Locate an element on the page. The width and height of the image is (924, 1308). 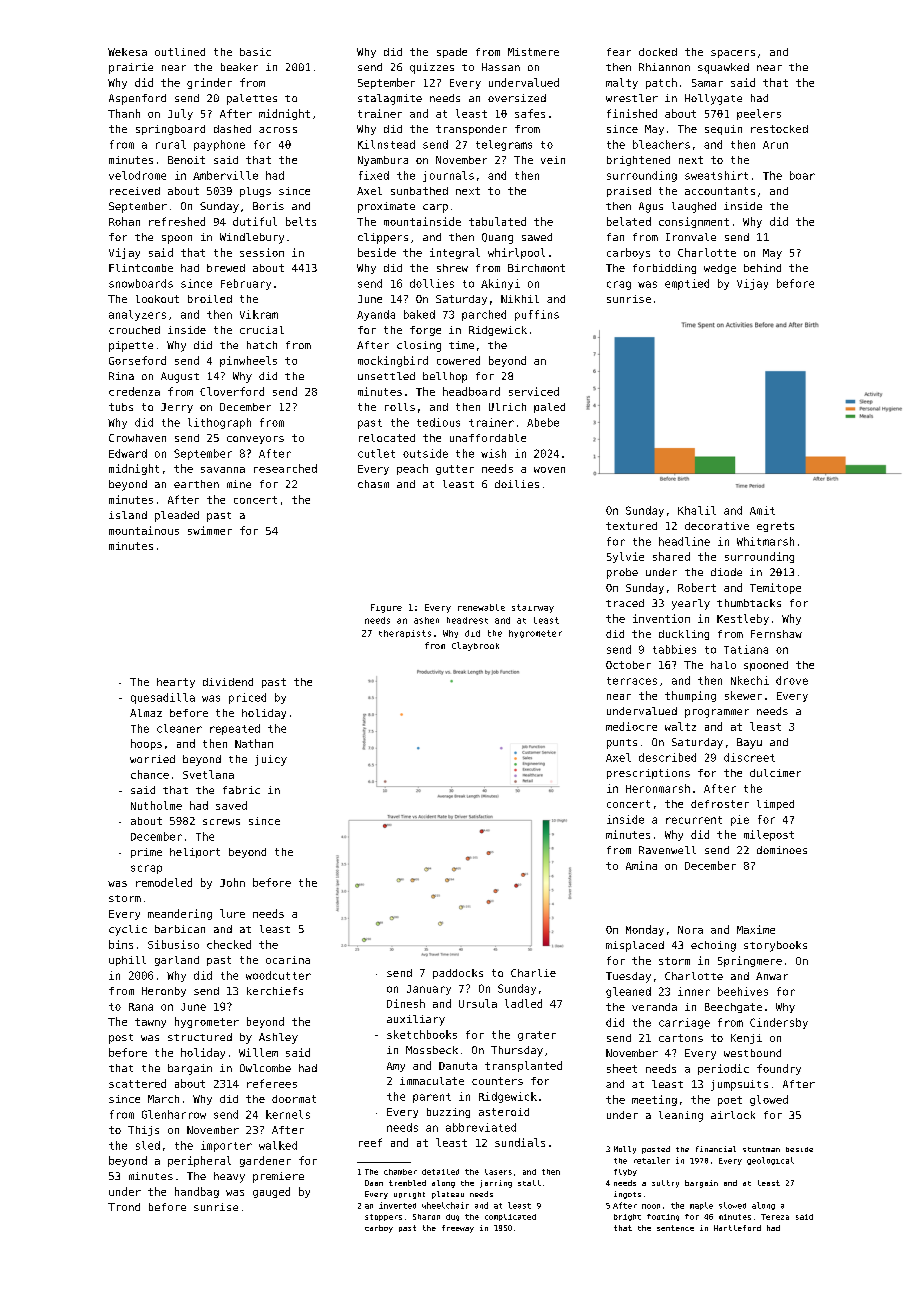
transplanted is located at coordinates (523, 1066).
